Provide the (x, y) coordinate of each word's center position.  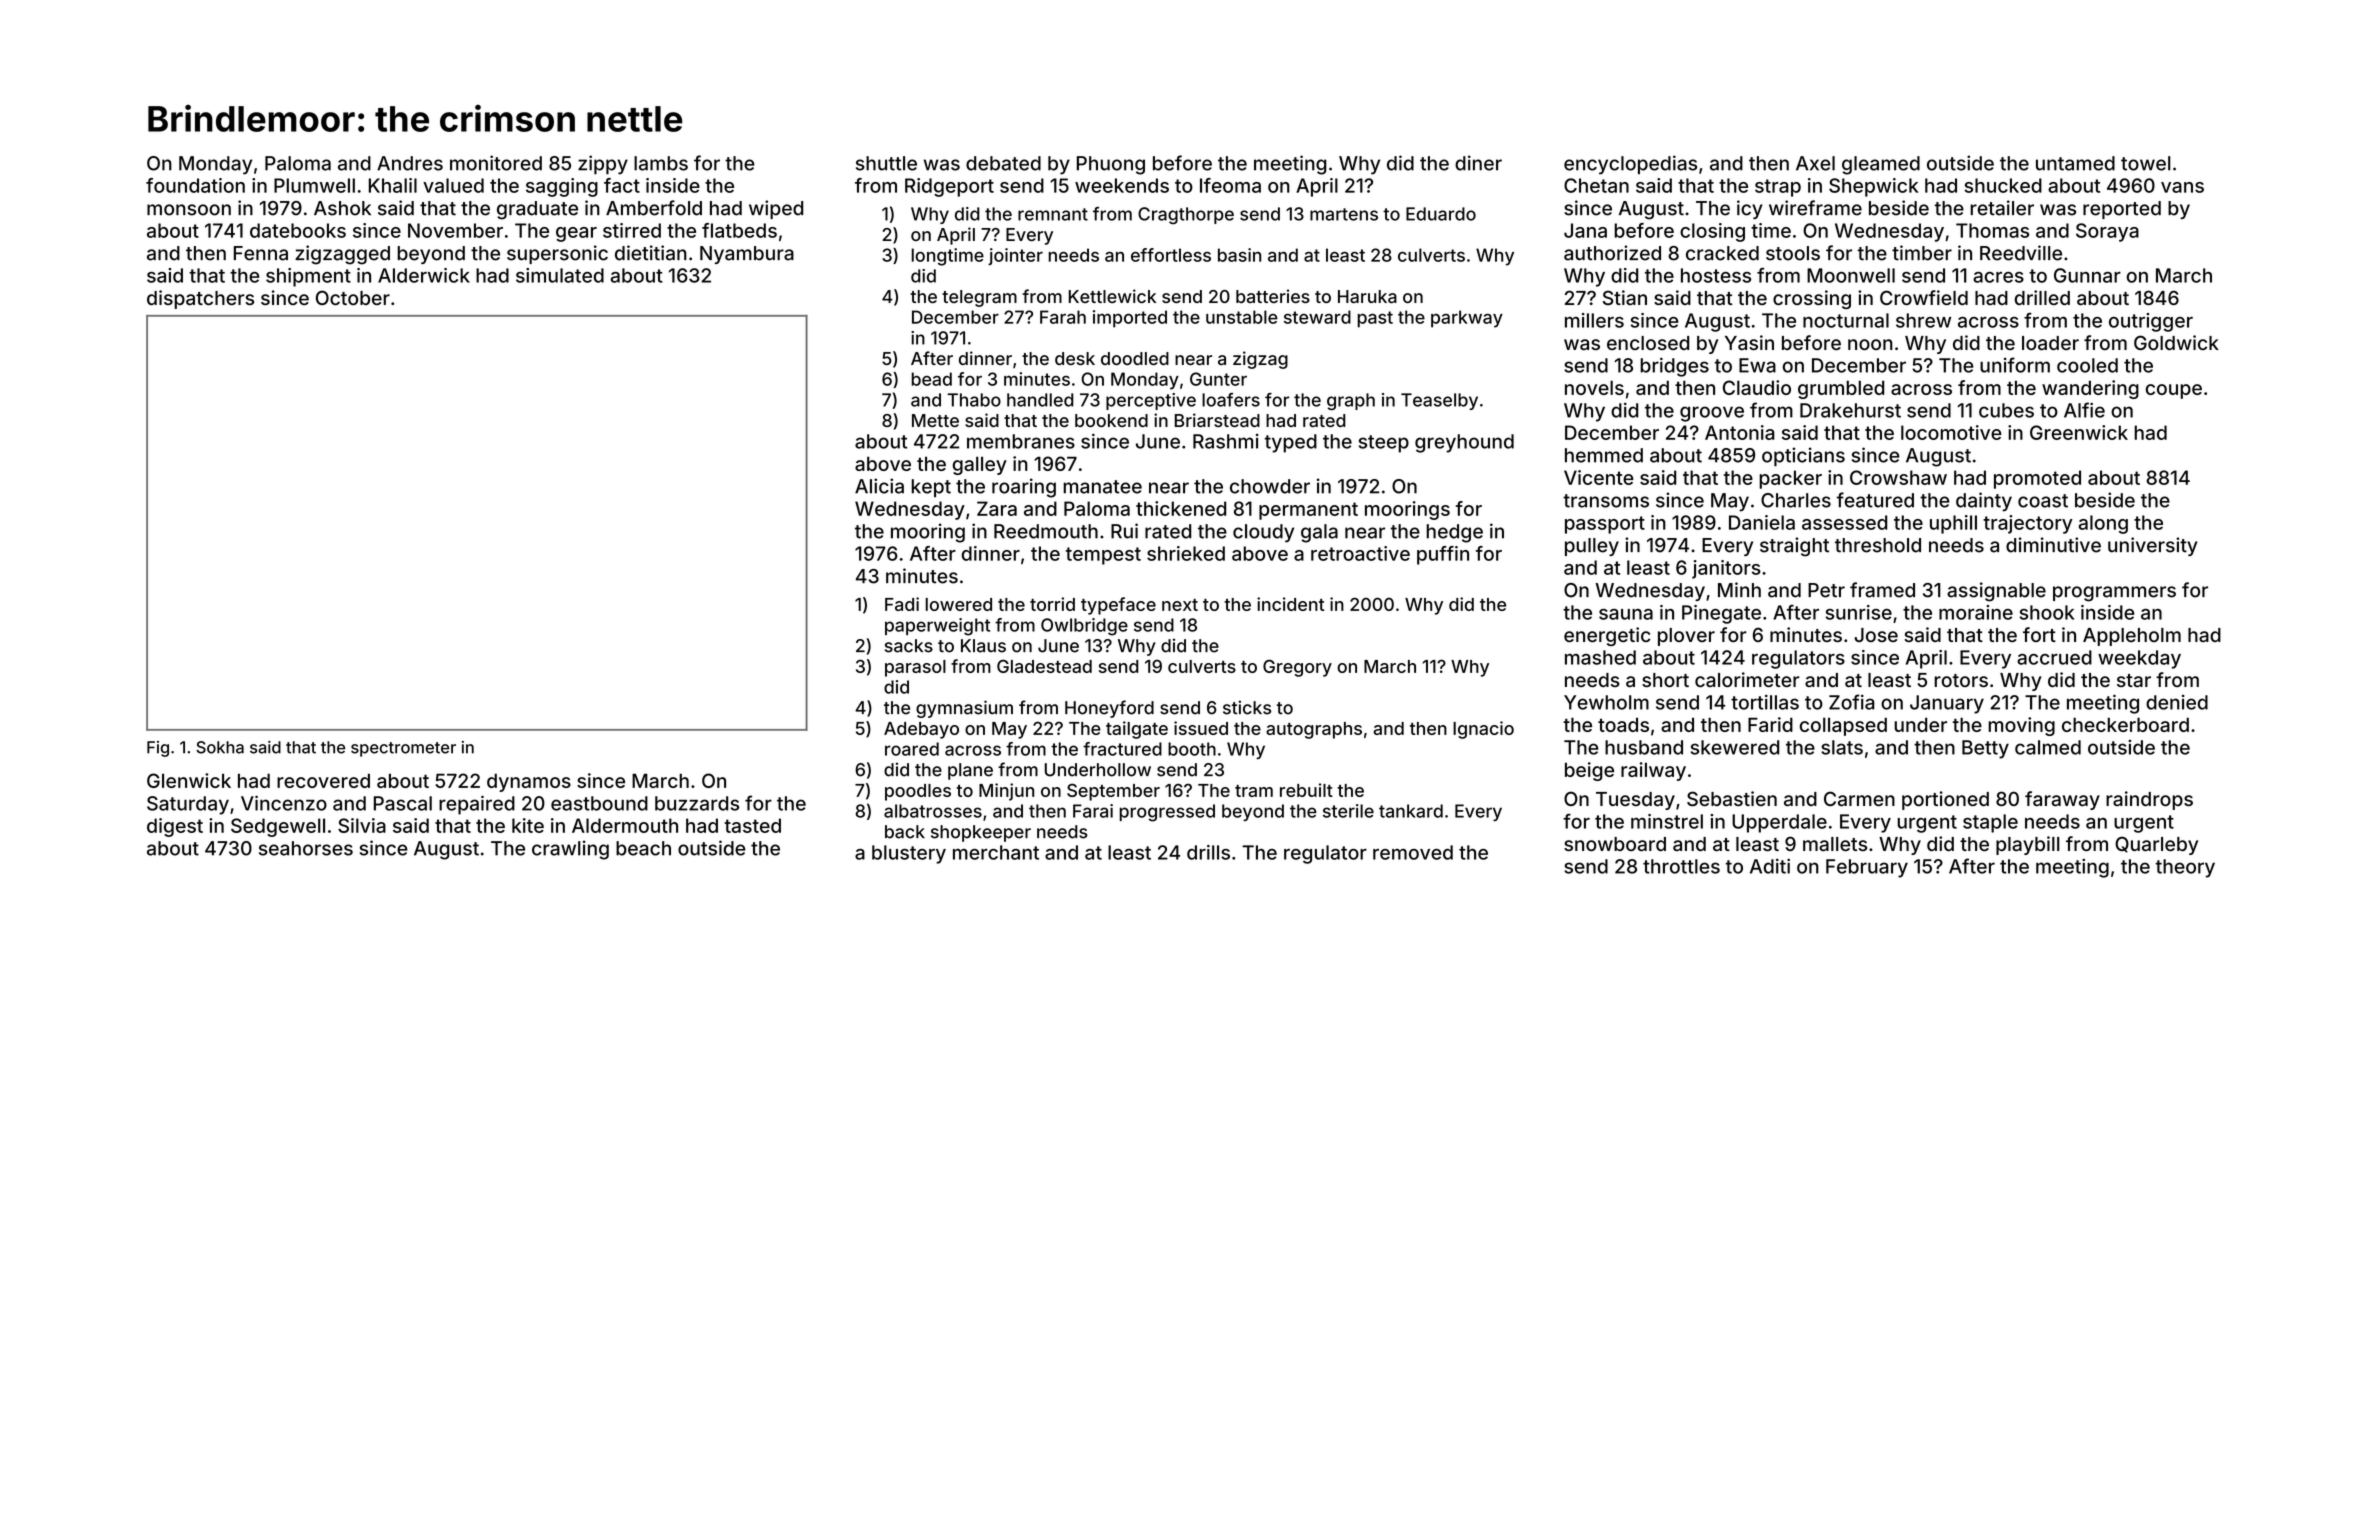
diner (1478, 163)
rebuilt (1306, 790)
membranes (1021, 441)
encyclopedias (1630, 165)
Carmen (1859, 798)
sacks (909, 646)
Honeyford (1109, 709)
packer (1790, 479)
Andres (410, 163)
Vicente (1599, 477)
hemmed (1604, 455)
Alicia (879, 486)
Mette (935, 420)
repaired (477, 805)
